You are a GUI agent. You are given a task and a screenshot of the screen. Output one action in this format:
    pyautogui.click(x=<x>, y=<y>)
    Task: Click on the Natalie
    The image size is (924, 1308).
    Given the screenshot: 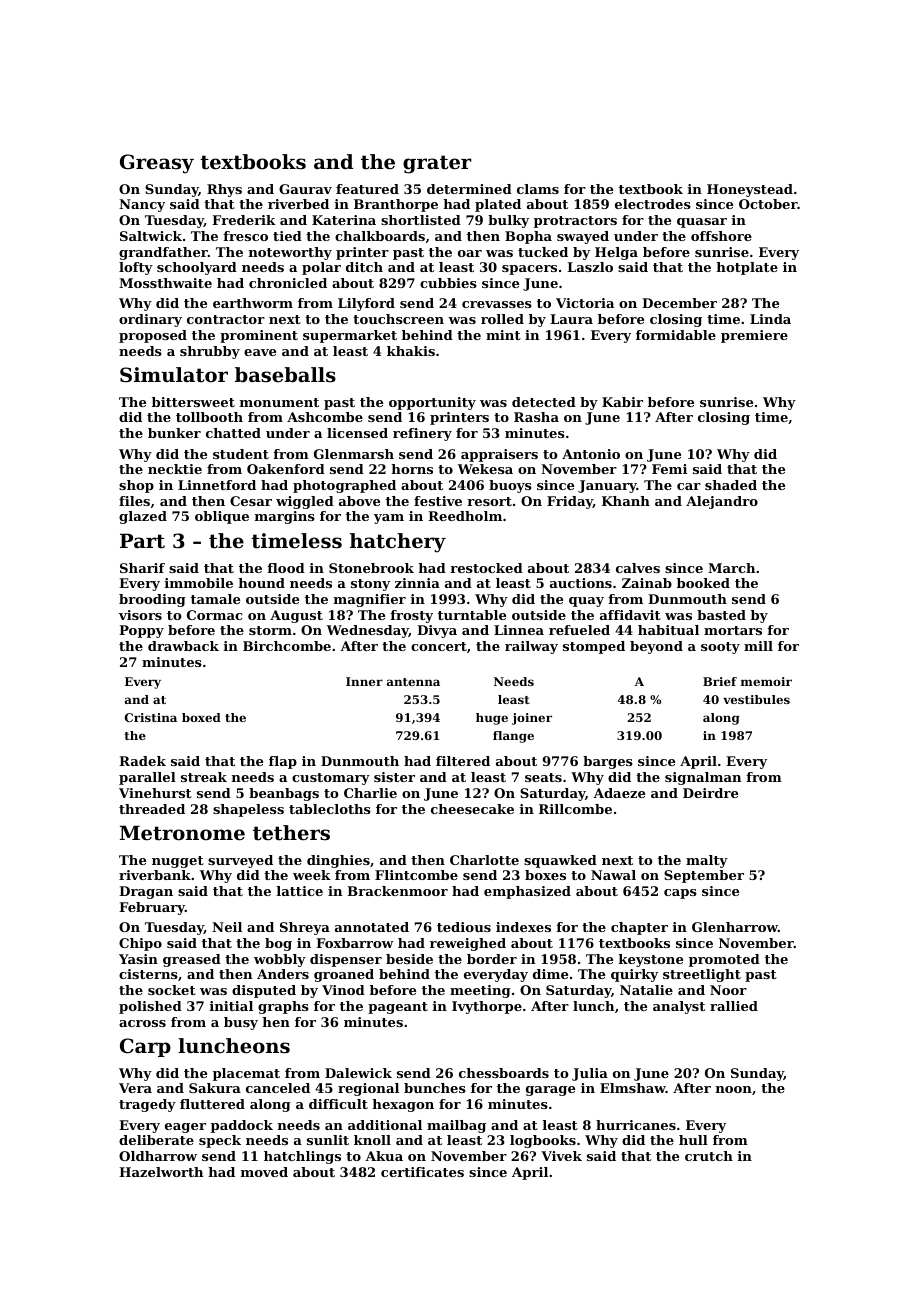 What is the action you would take?
    pyautogui.click(x=646, y=990)
